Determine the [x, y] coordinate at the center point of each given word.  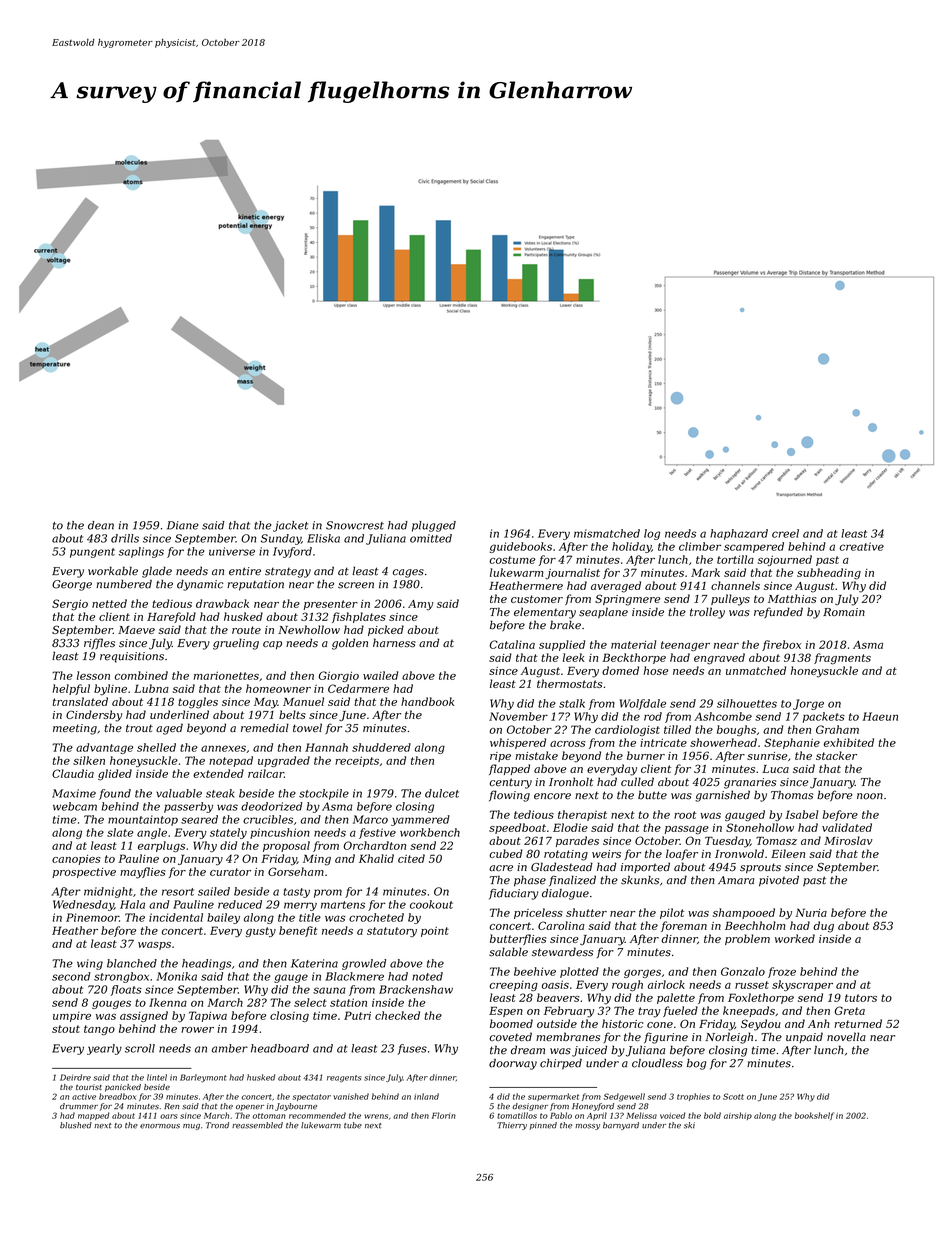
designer [530, 1107]
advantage [104, 748]
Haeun [880, 716]
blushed [76, 1125]
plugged [434, 526]
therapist [582, 815]
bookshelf [814, 1116]
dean [101, 525]
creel [785, 533]
